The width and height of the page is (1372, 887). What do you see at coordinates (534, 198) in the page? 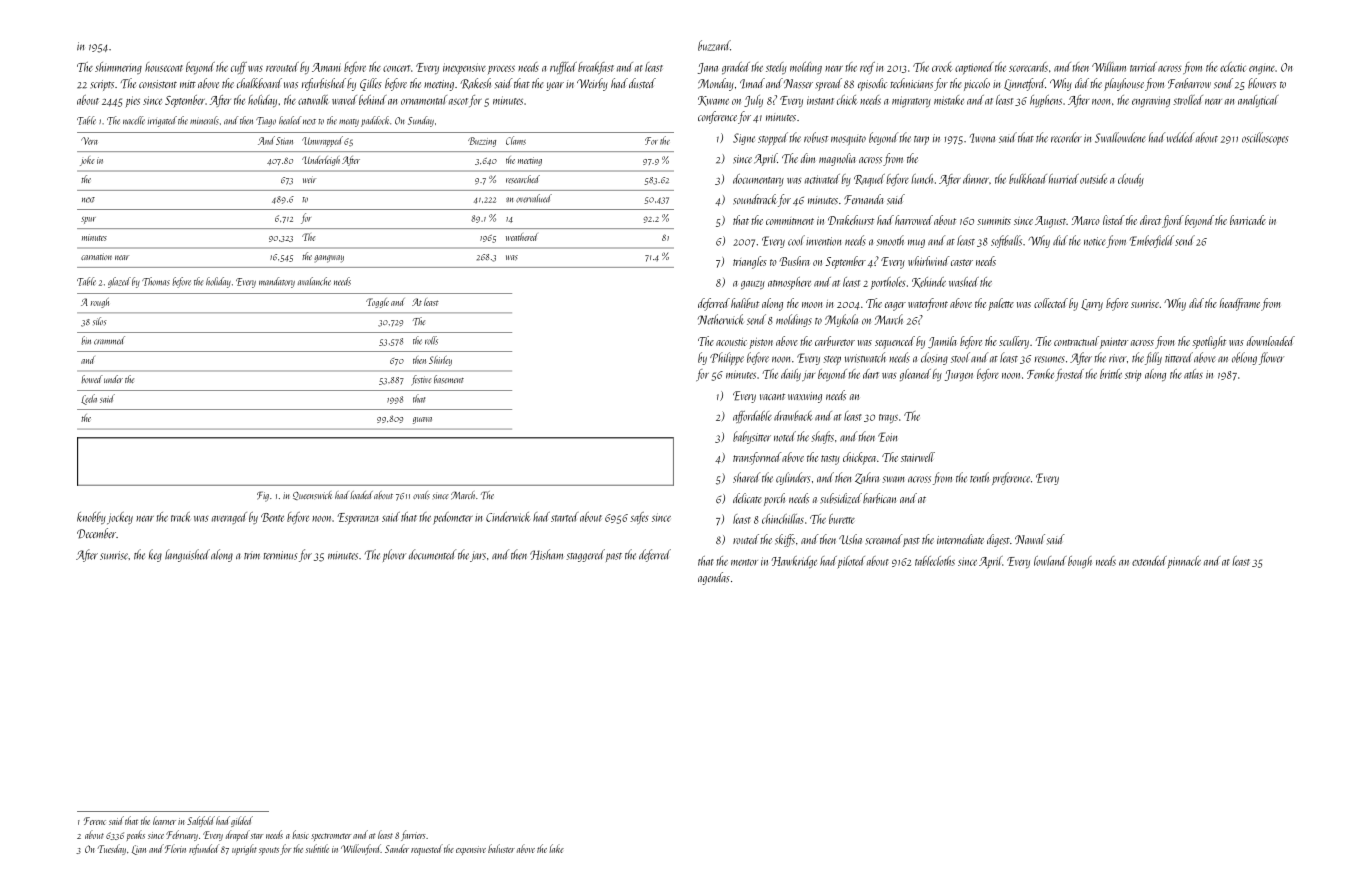
I see `overvalued` at bounding box center [534, 198].
